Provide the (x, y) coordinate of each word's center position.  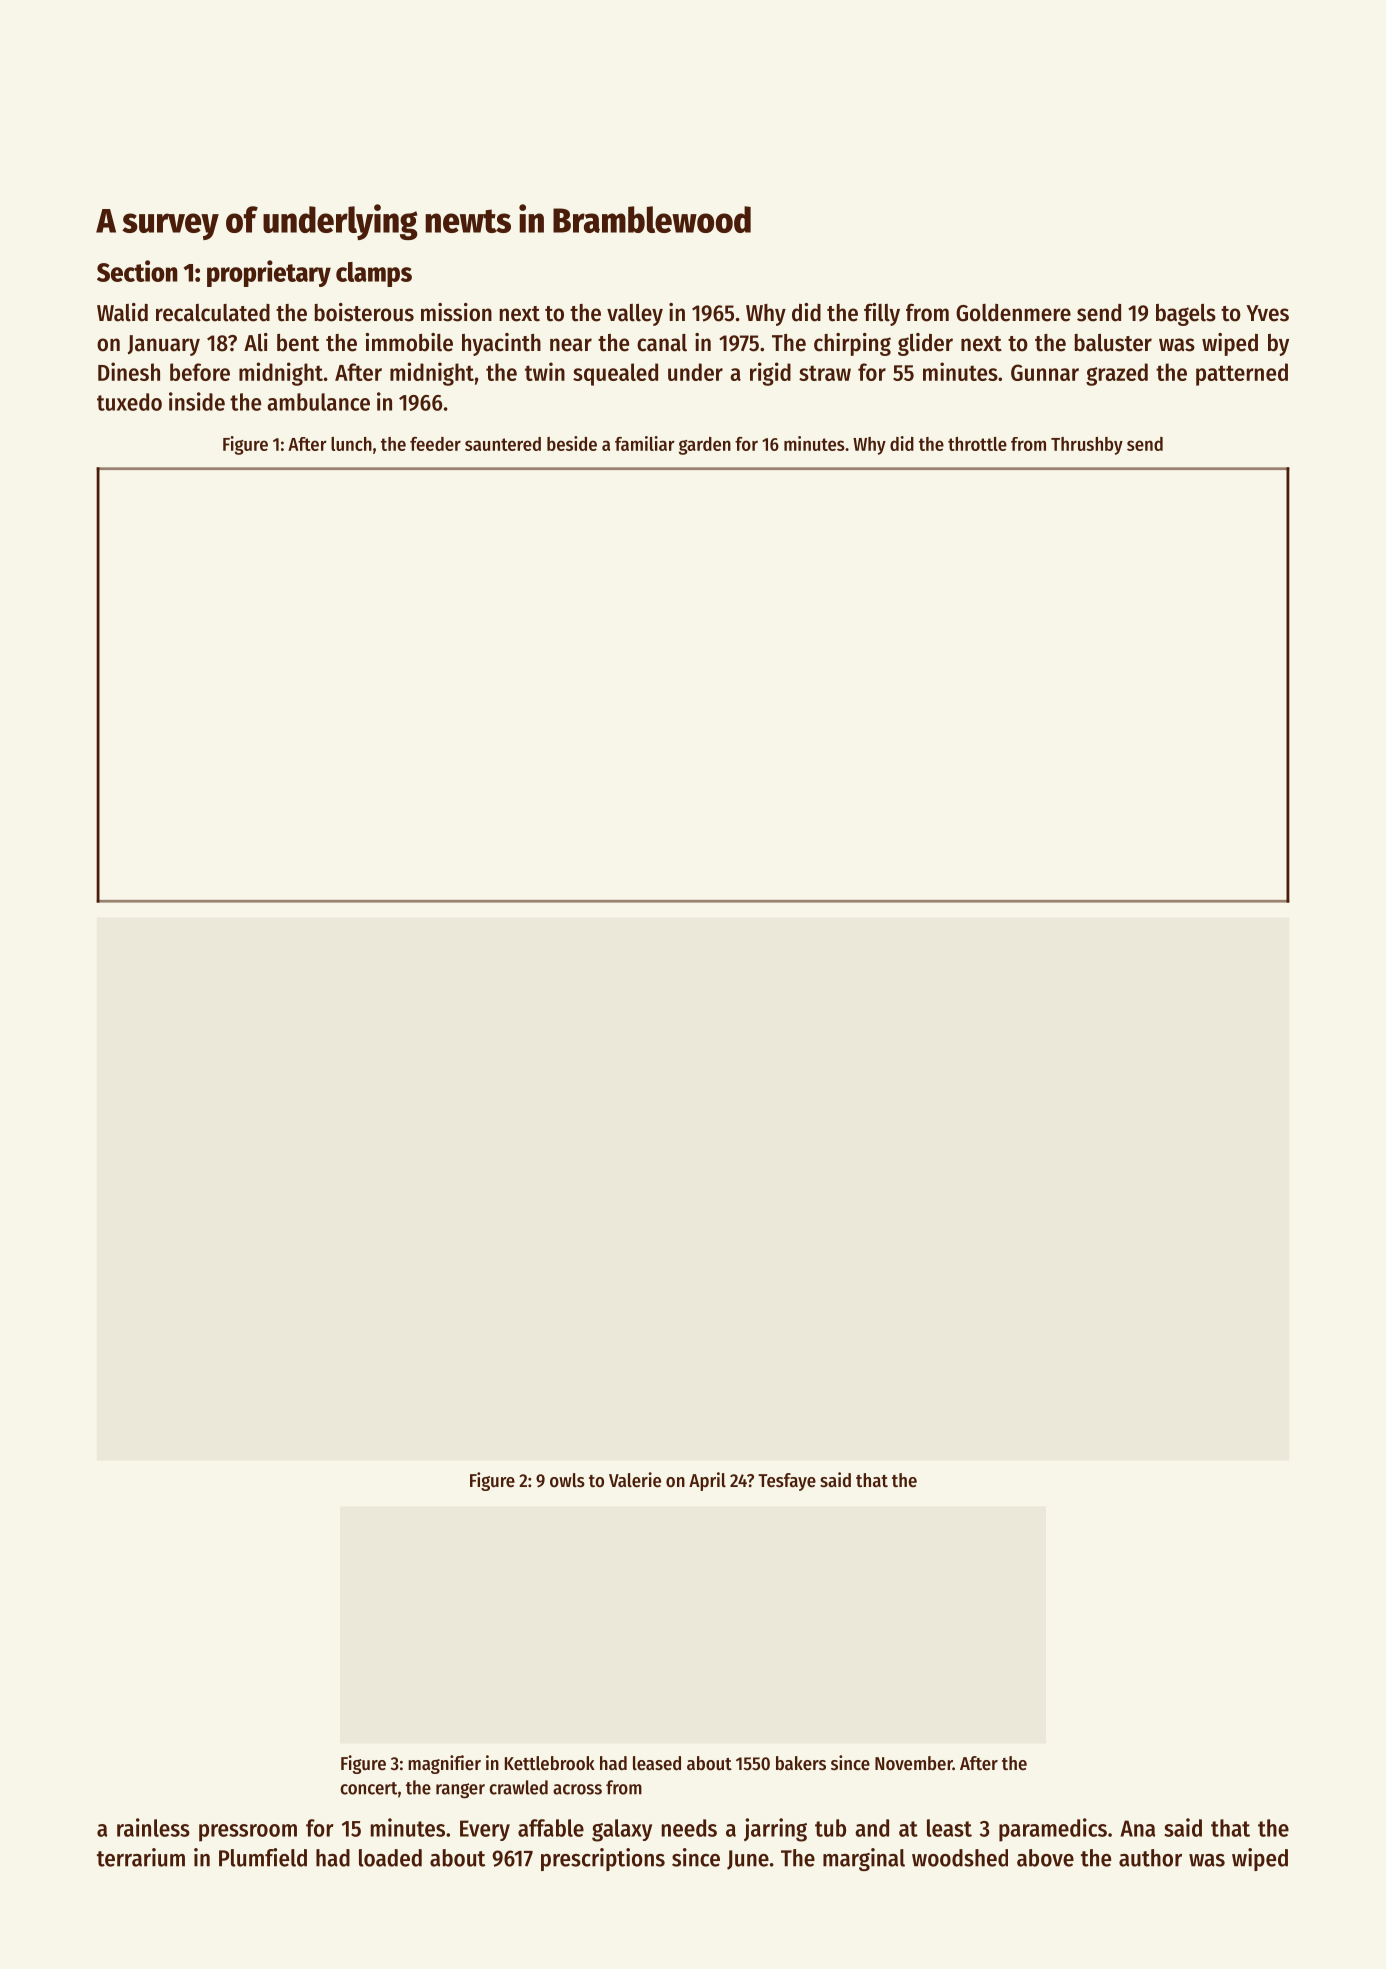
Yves (1267, 313)
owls (567, 1480)
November (914, 1763)
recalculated (213, 313)
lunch (351, 444)
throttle (977, 444)
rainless (153, 1827)
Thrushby (1087, 446)
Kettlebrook (550, 1763)
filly (882, 314)
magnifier (444, 1764)
